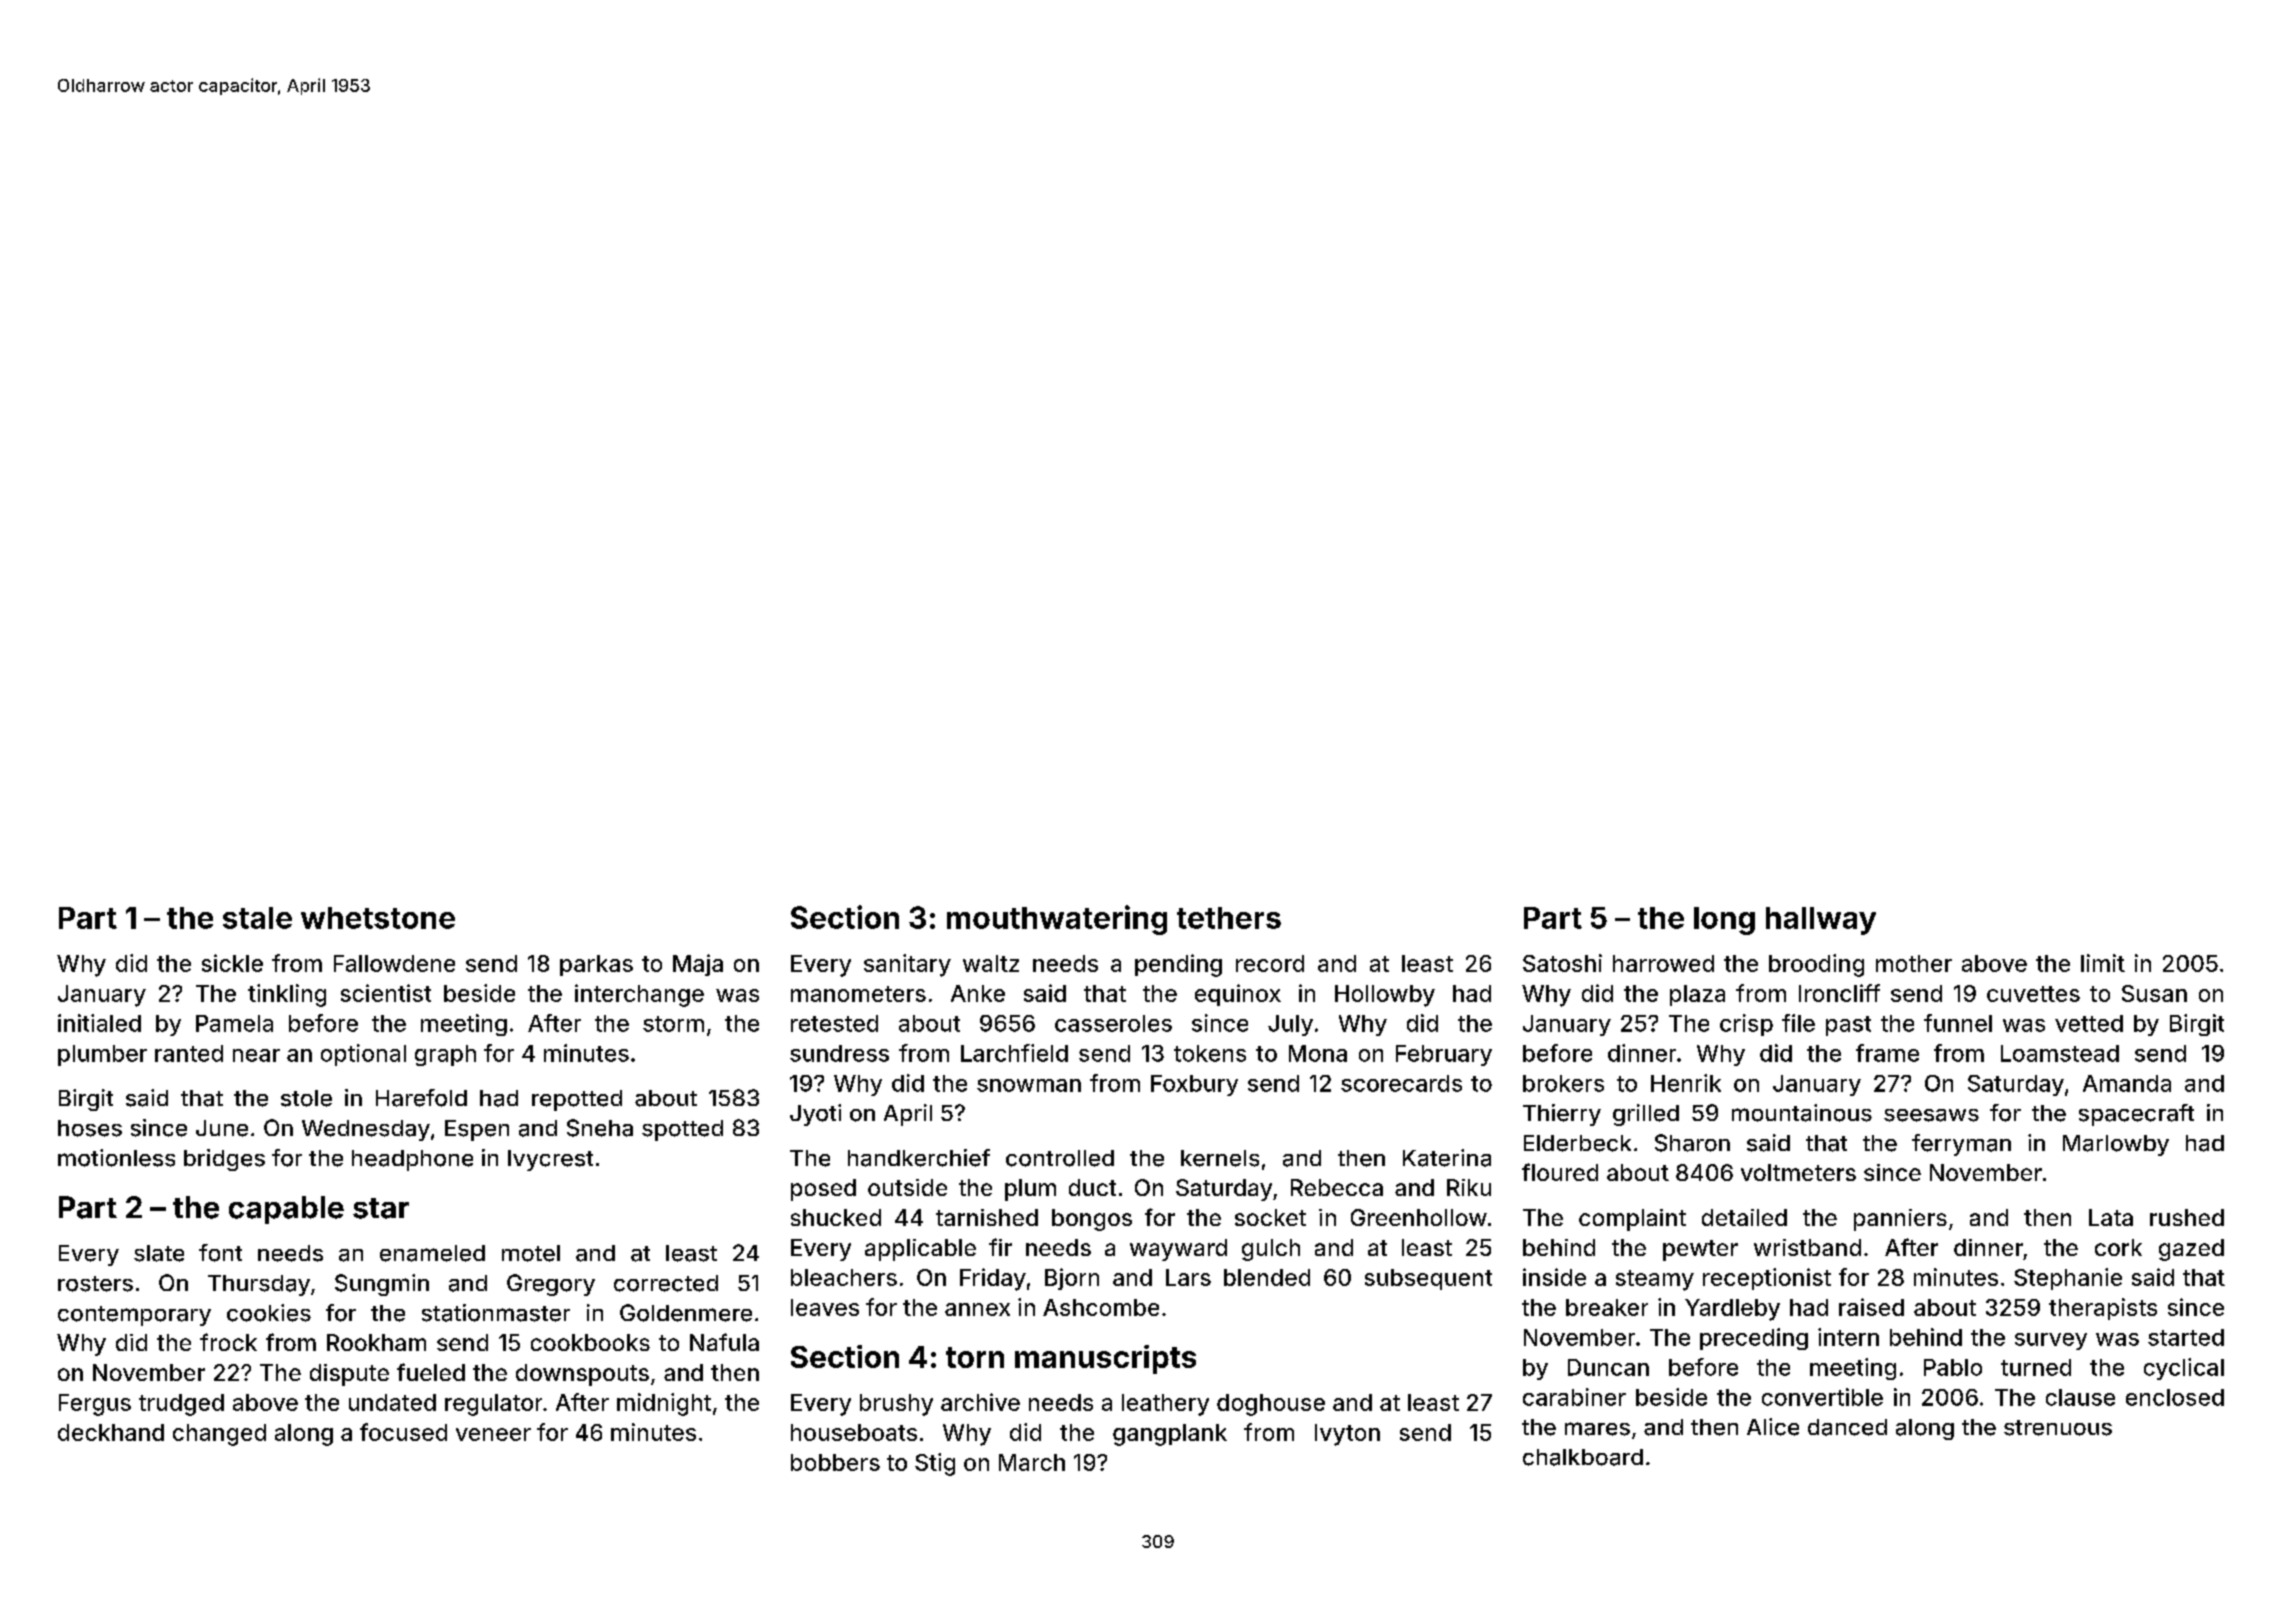  What do you see at coordinates (378, 918) in the page?
I see `whetstone` at bounding box center [378, 918].
